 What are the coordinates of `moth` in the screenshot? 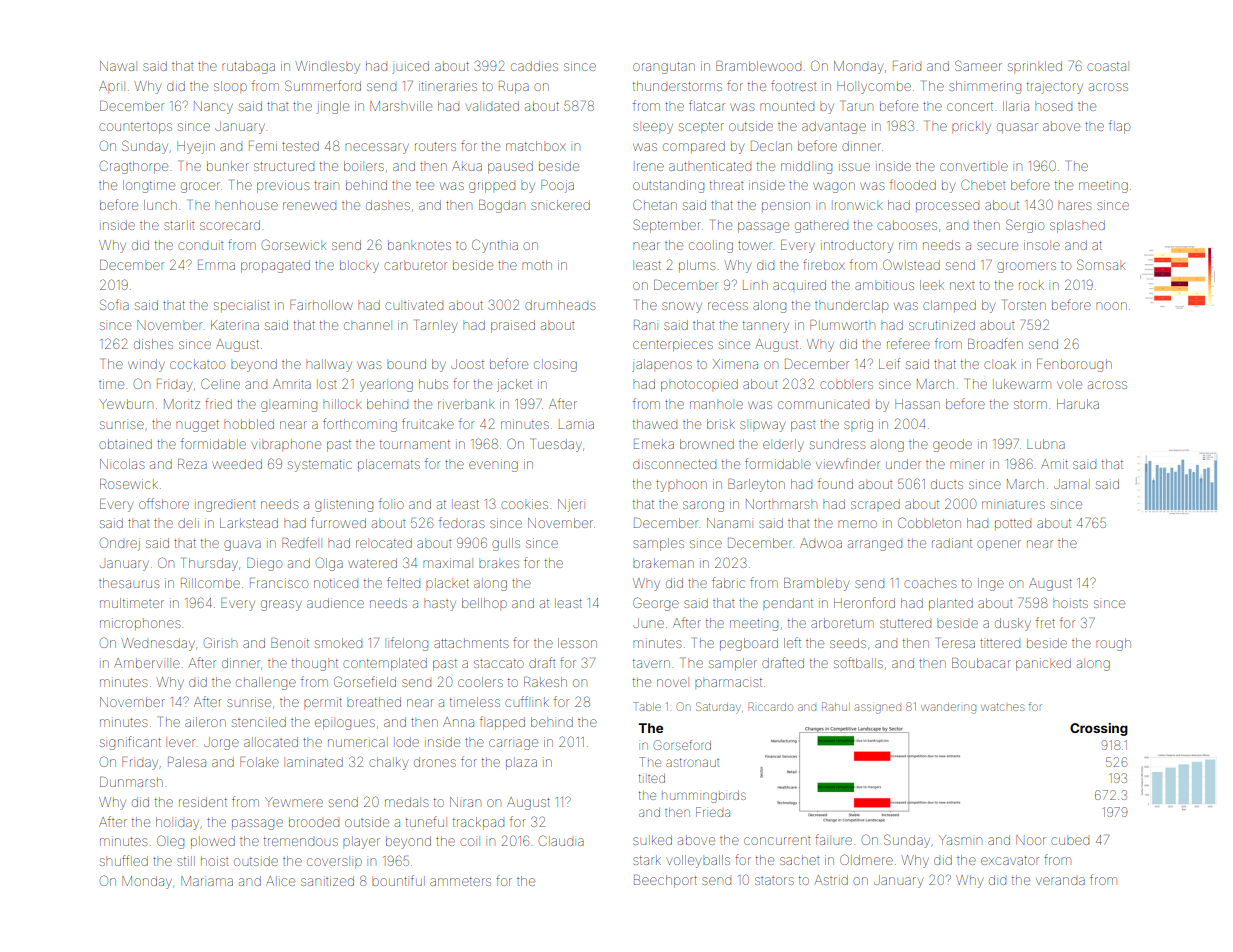 It's located at (537, 265).
